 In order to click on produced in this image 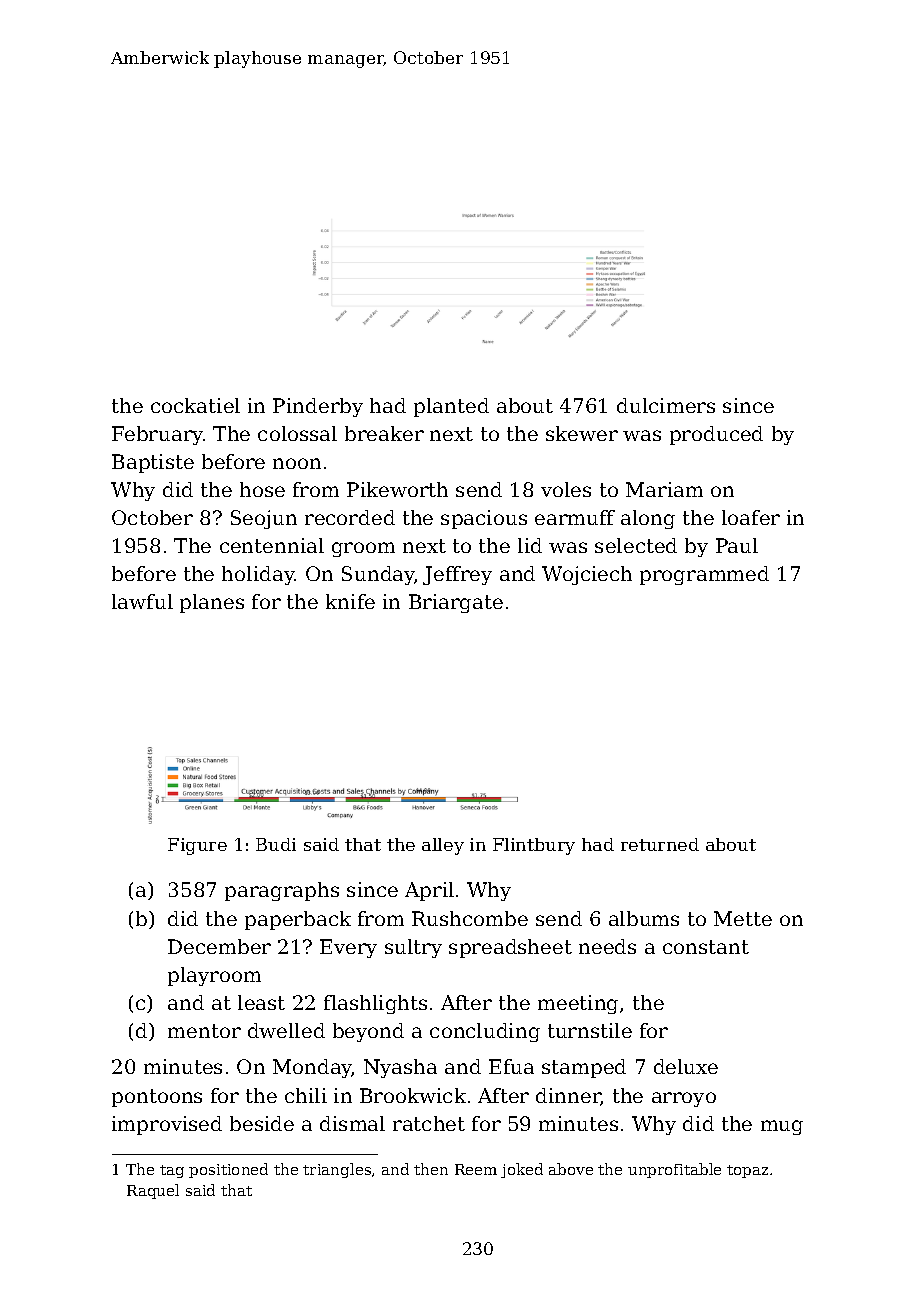, I will do `click(716, 435)`.
